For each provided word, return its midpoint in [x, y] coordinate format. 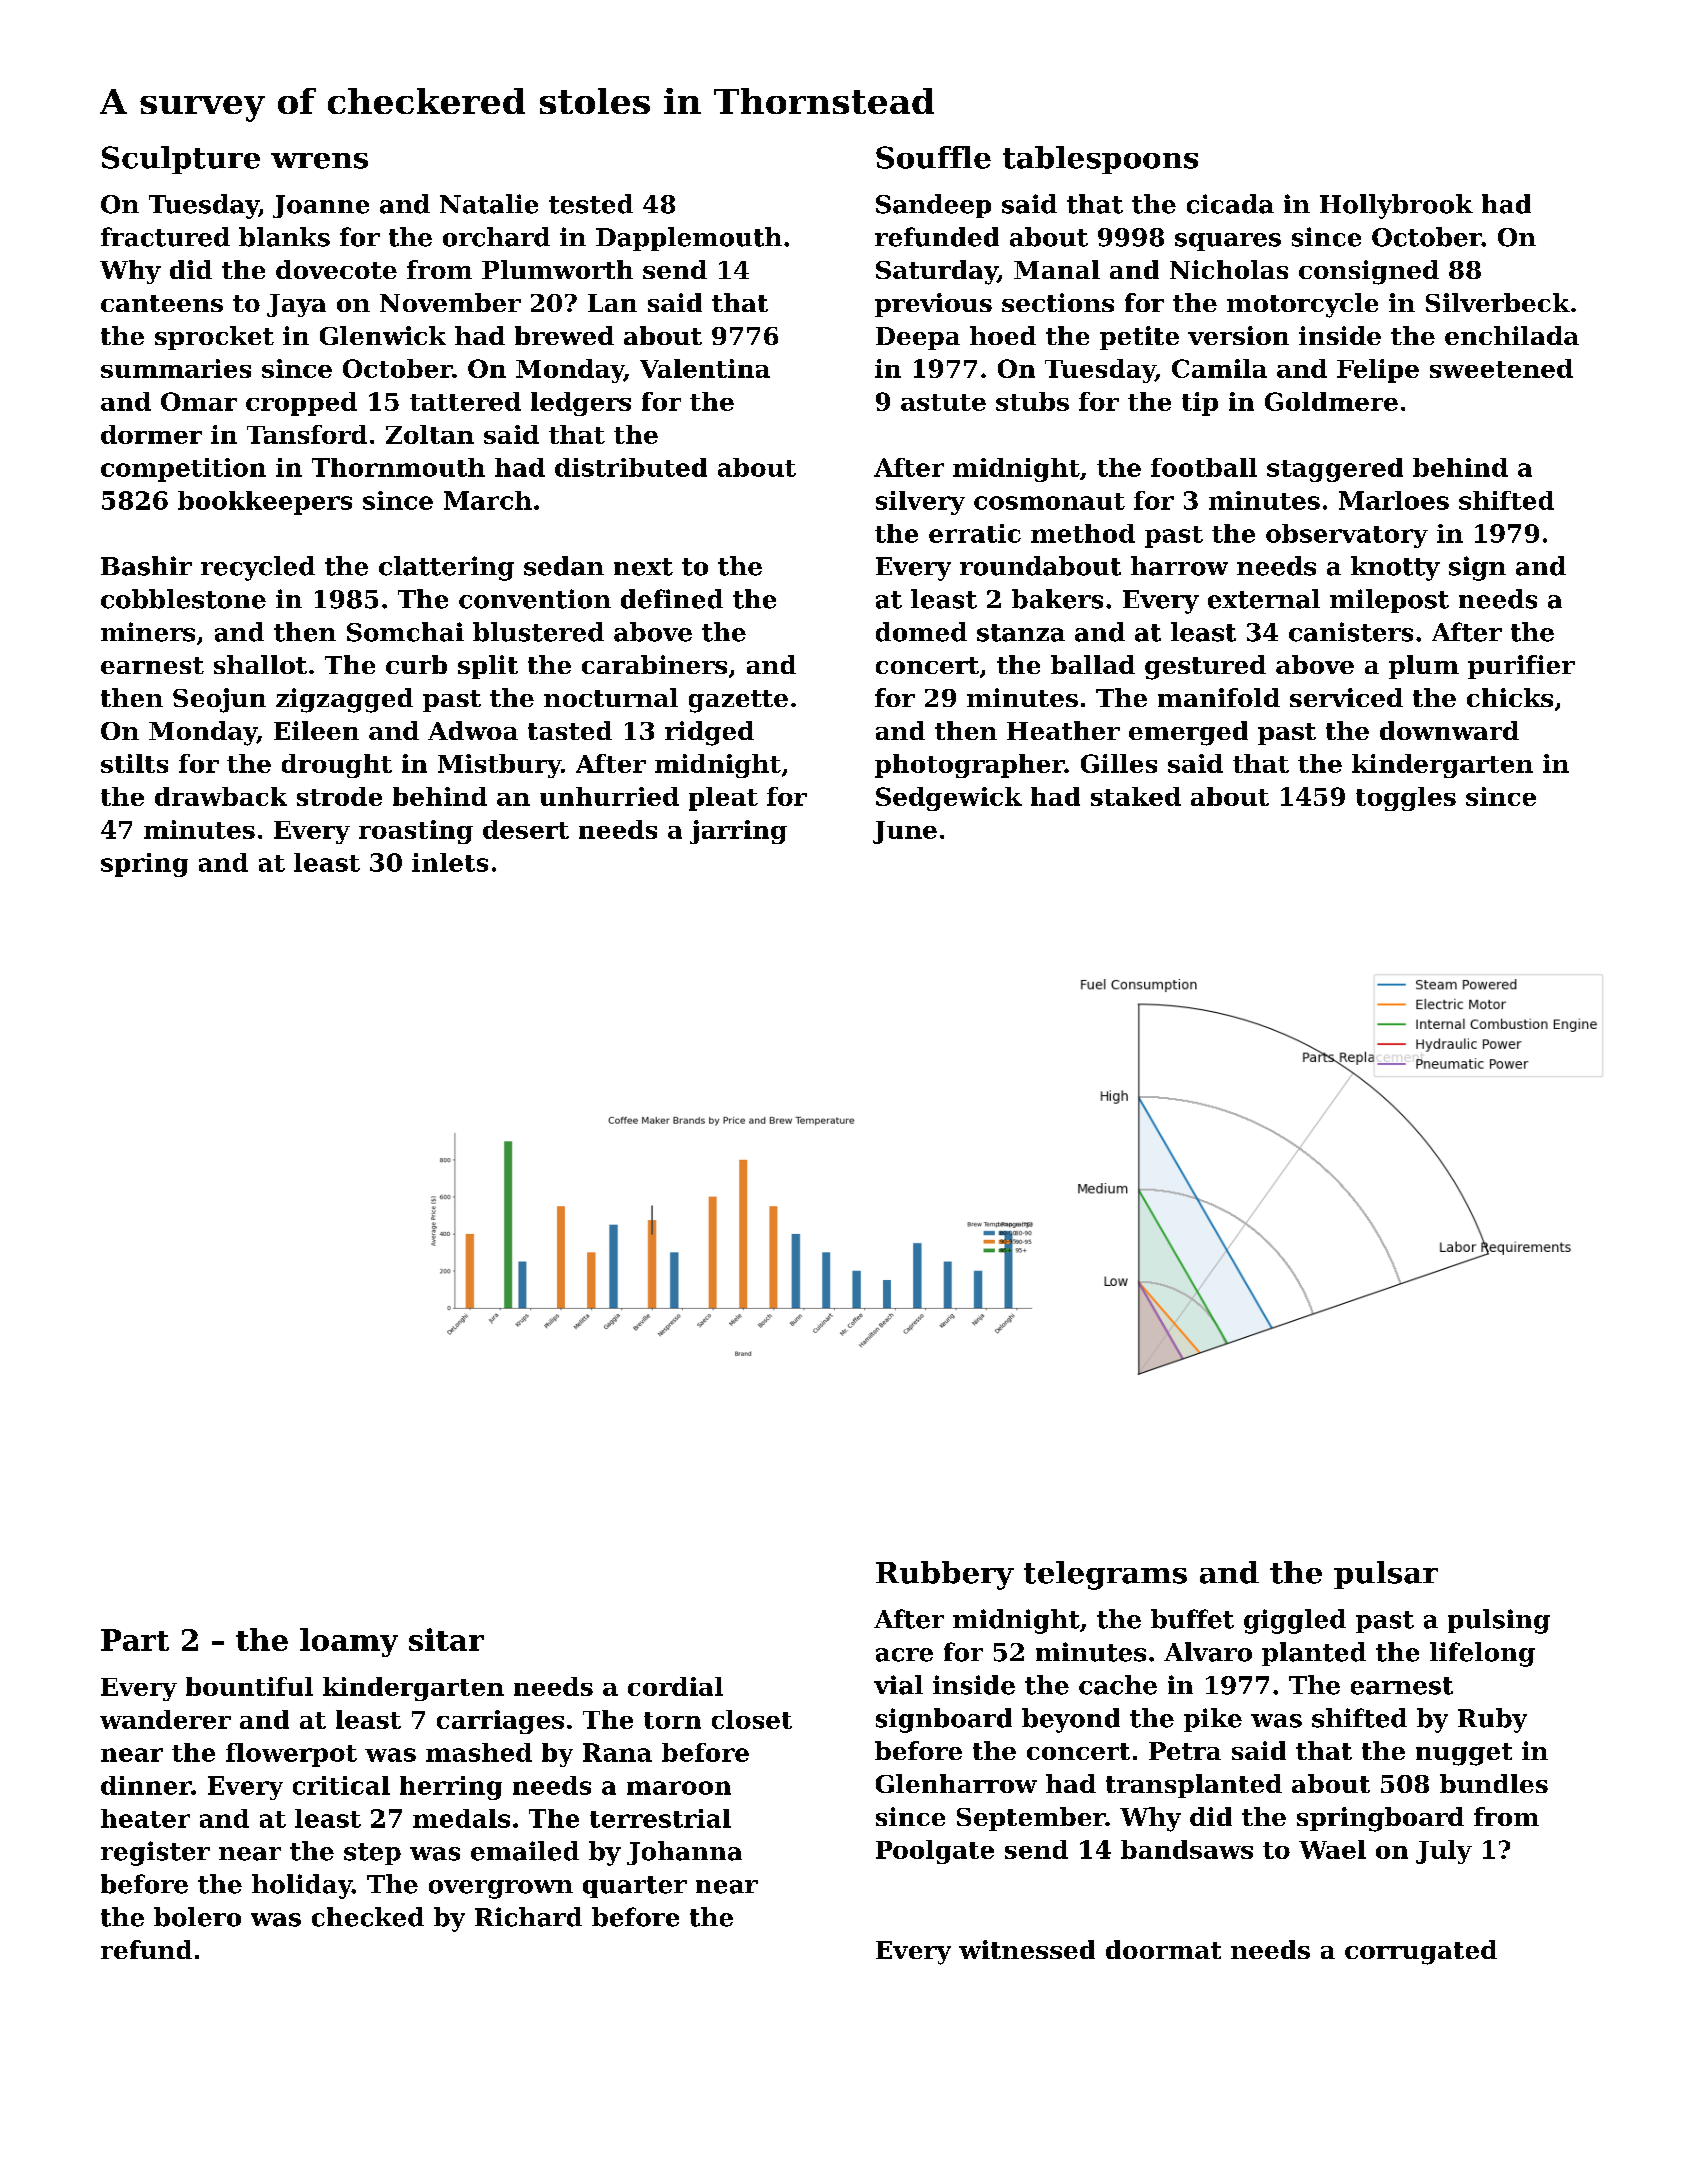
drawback [221, 796]
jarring [738, 832]
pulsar [1386, 1575]
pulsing [1499, 1621]
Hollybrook [1396, 206]
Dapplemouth [689, 239]
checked [368, 1917]
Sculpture [181, 160]
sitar [446, 1639]
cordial [675, 1686]
